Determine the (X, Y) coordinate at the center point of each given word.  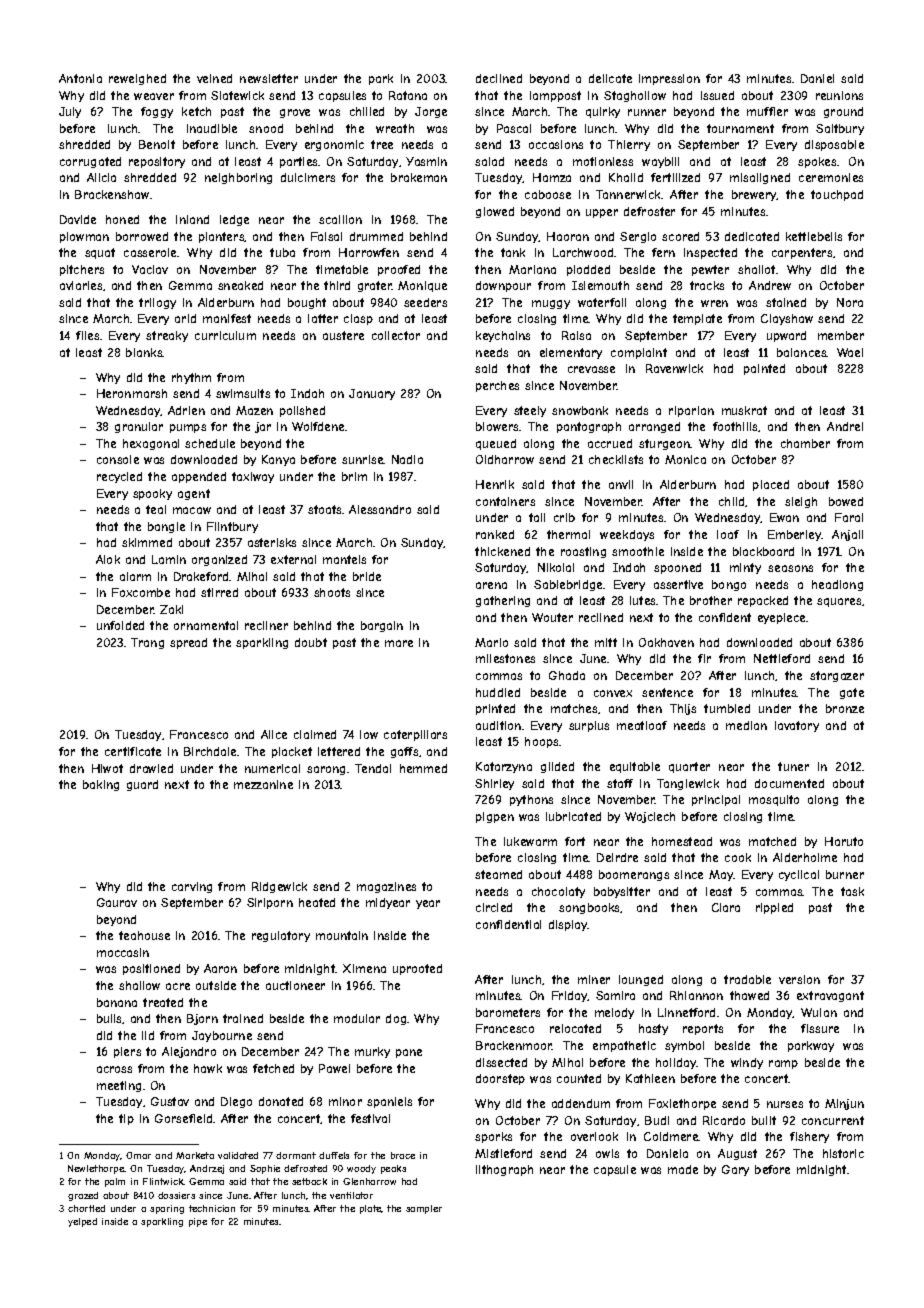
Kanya (278, 460)
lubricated (573, 816)
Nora (850, 302)
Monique (422, 286)
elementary (571, 353)
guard (142, 785)
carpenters (802, 253)
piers (127, 1052)
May (721, 875)
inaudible (212, 128)
